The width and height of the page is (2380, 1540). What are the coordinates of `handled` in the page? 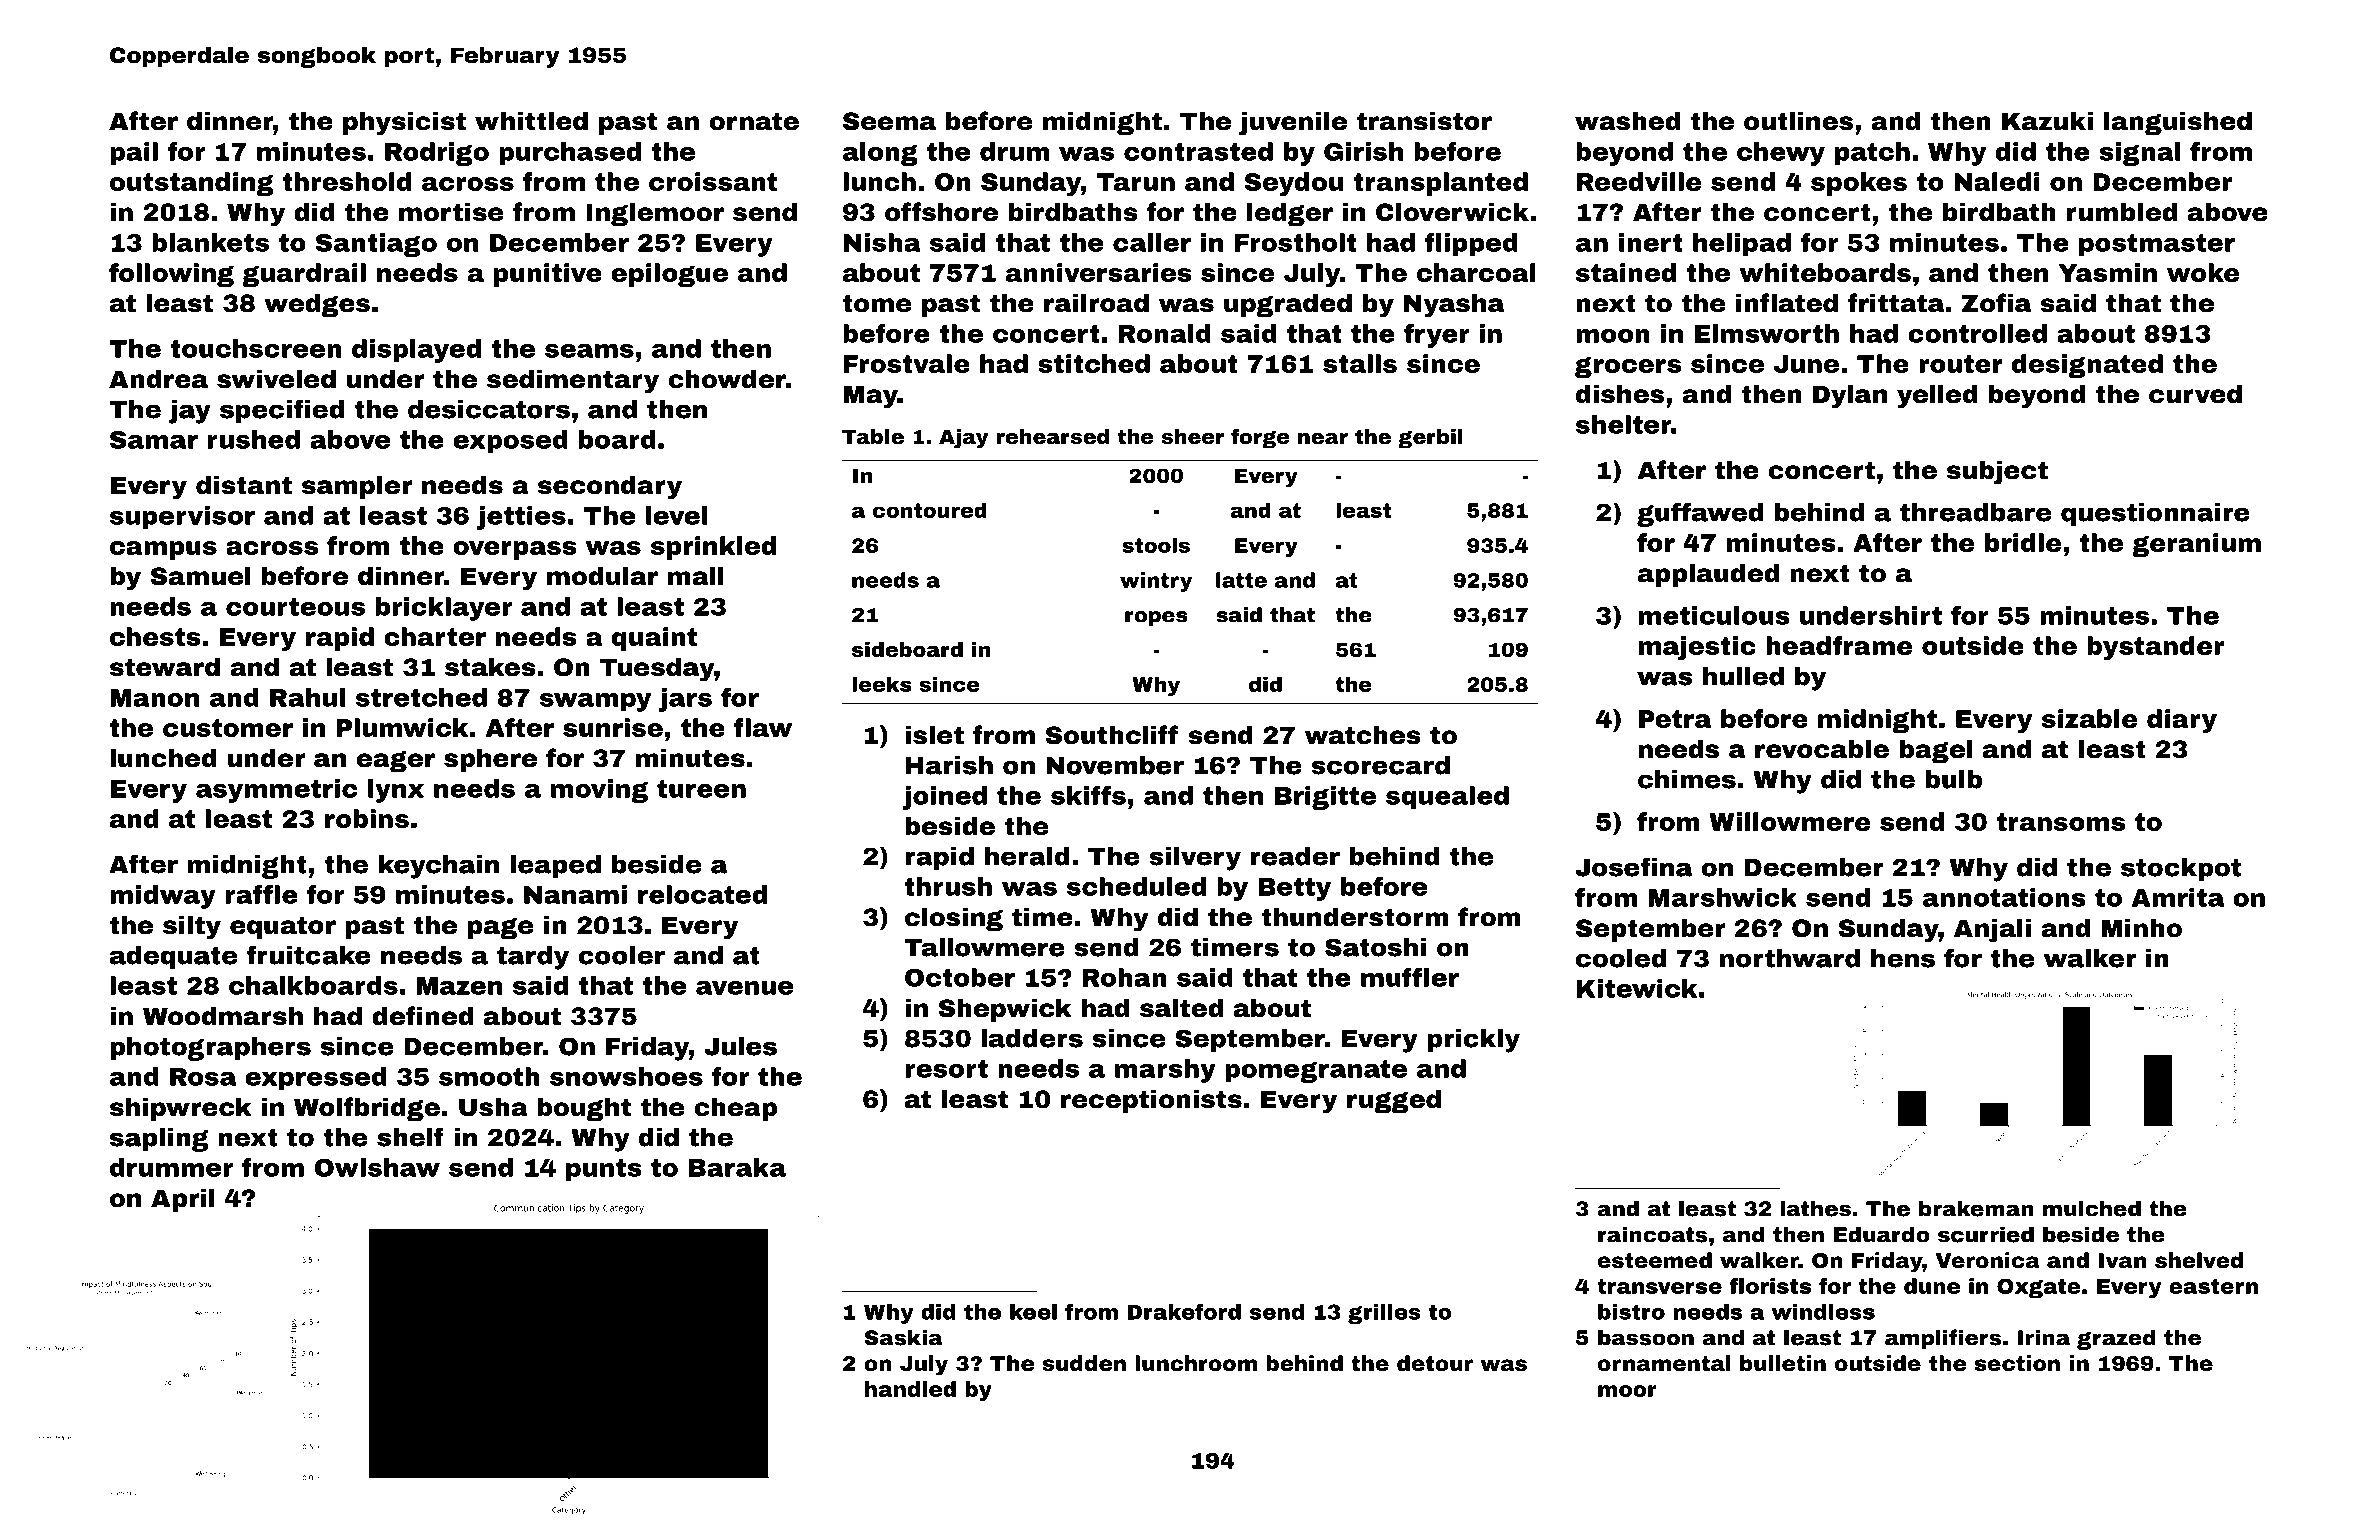 It's located at (910, 1389).
